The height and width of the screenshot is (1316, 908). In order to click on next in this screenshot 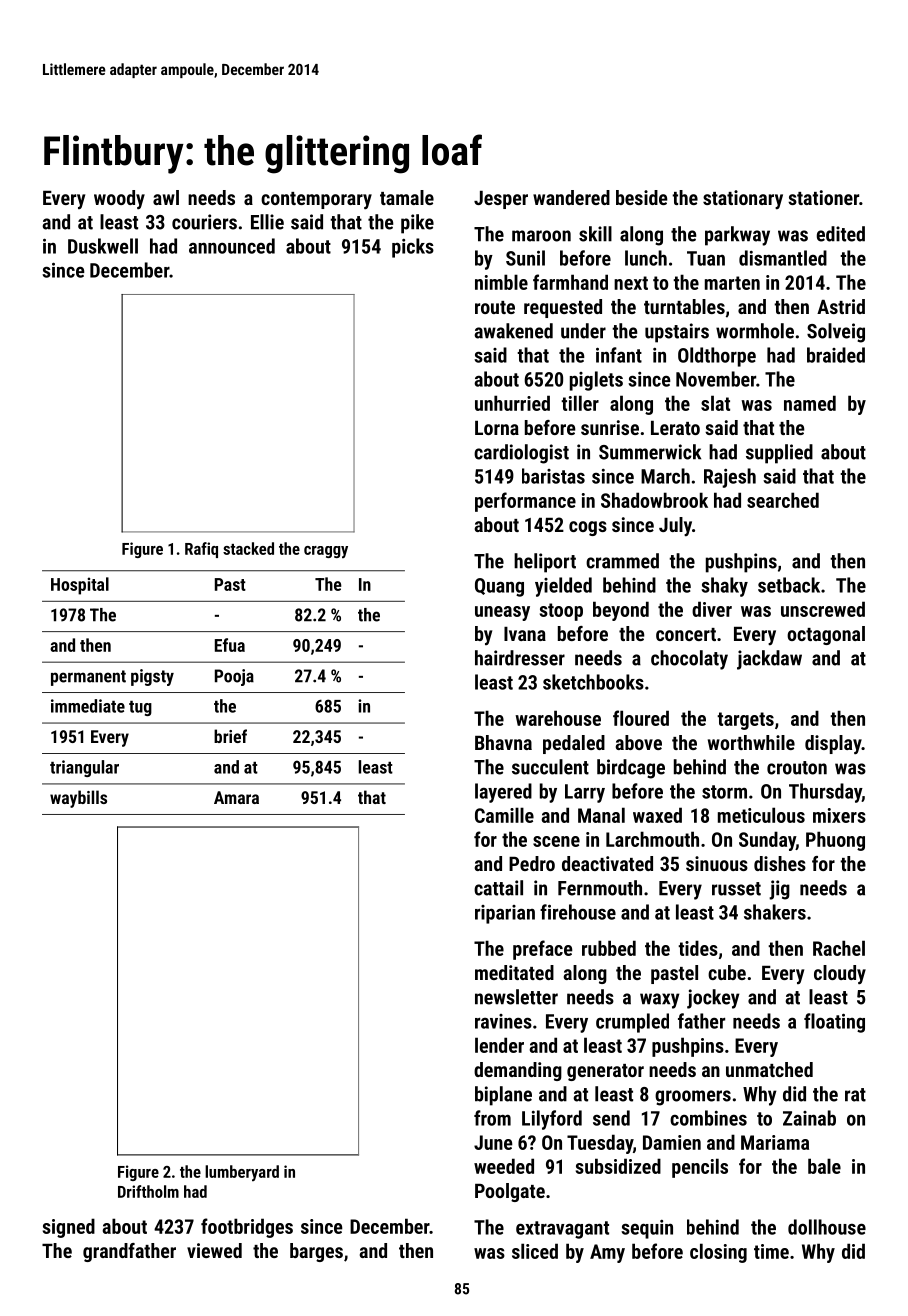, I will do `click(631, 283)`.
